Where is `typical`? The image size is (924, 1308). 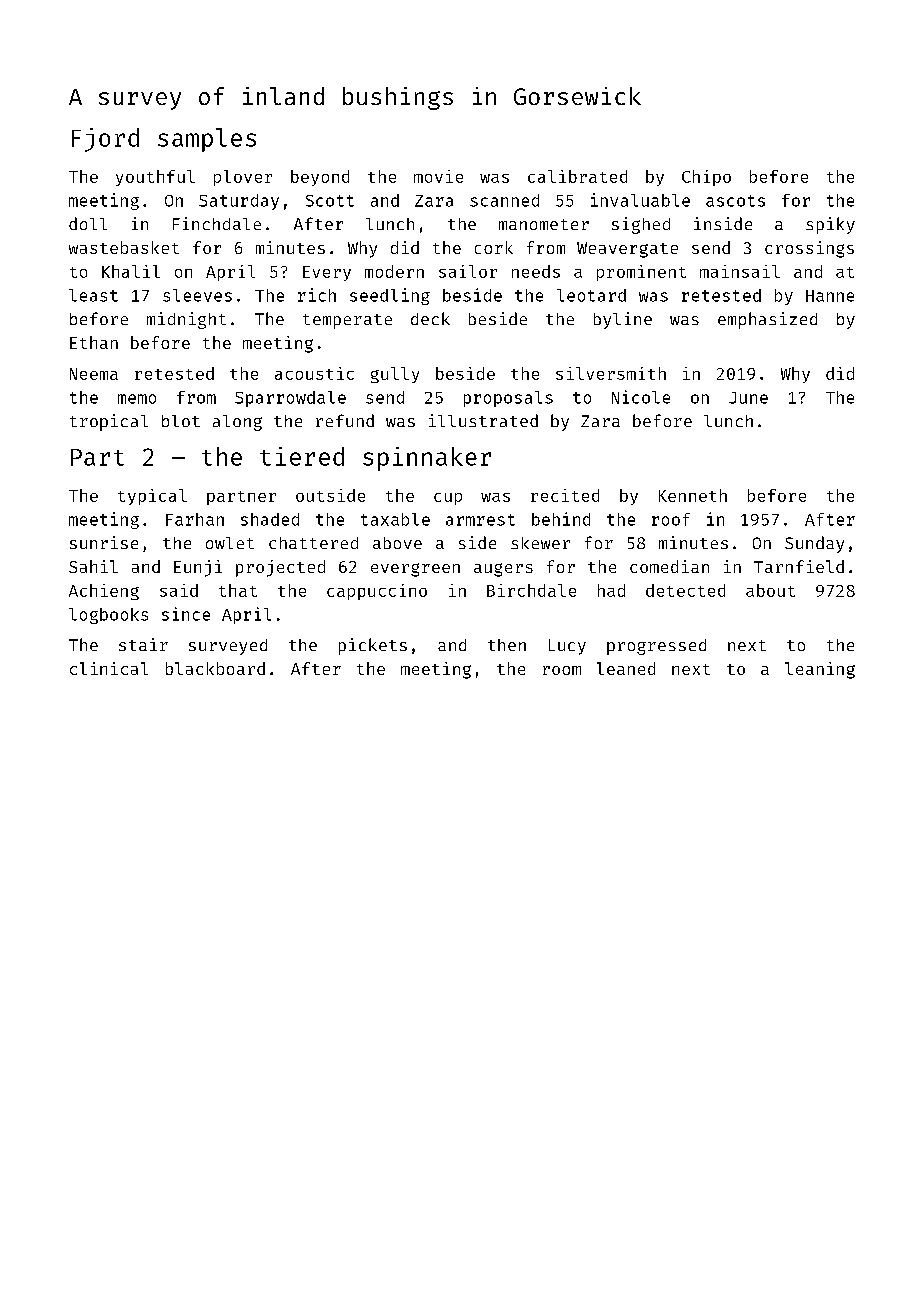 typical is located at coordinates (152, 497).
